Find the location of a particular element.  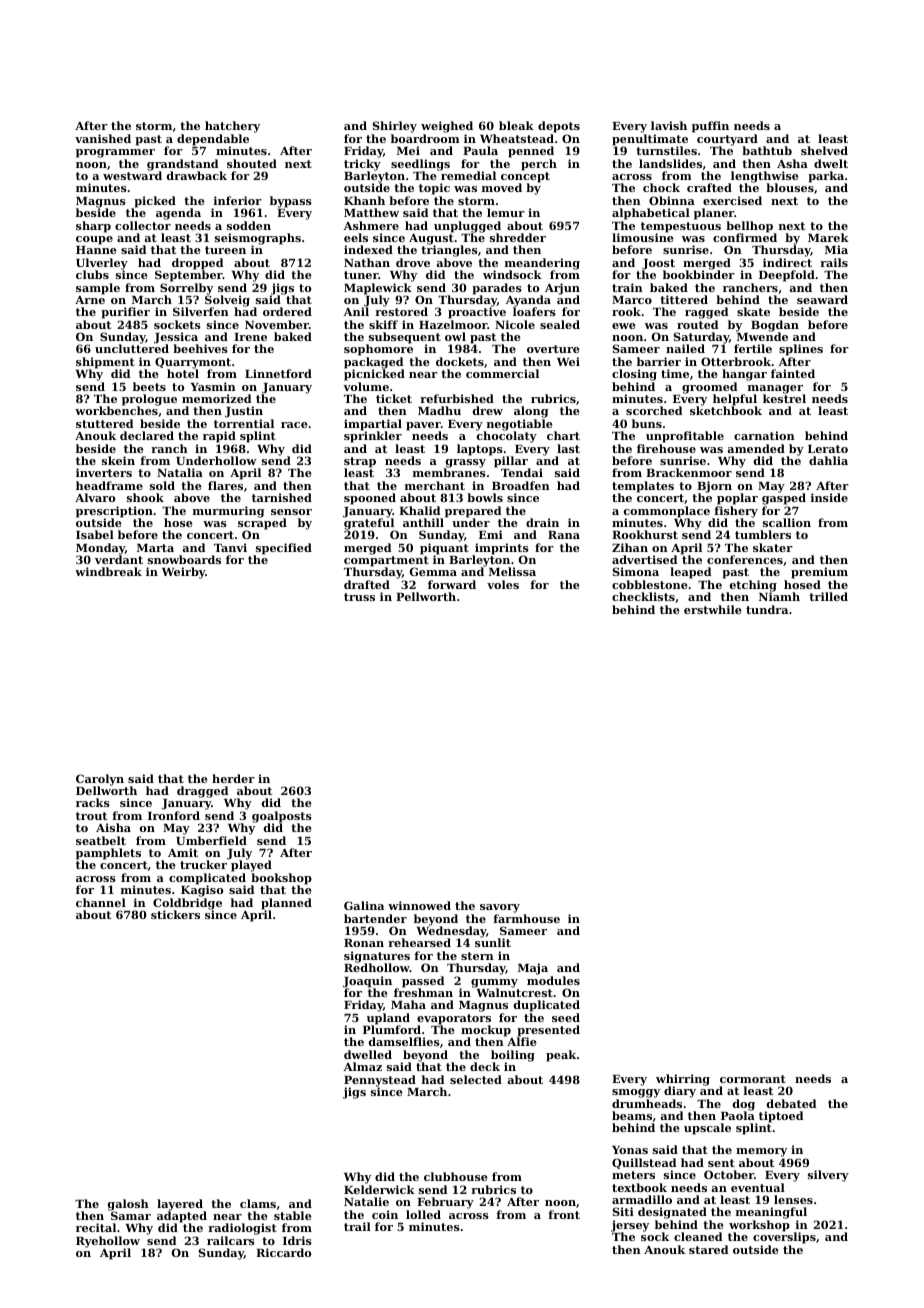

Ulverley is located at coordinates (102, 264).
